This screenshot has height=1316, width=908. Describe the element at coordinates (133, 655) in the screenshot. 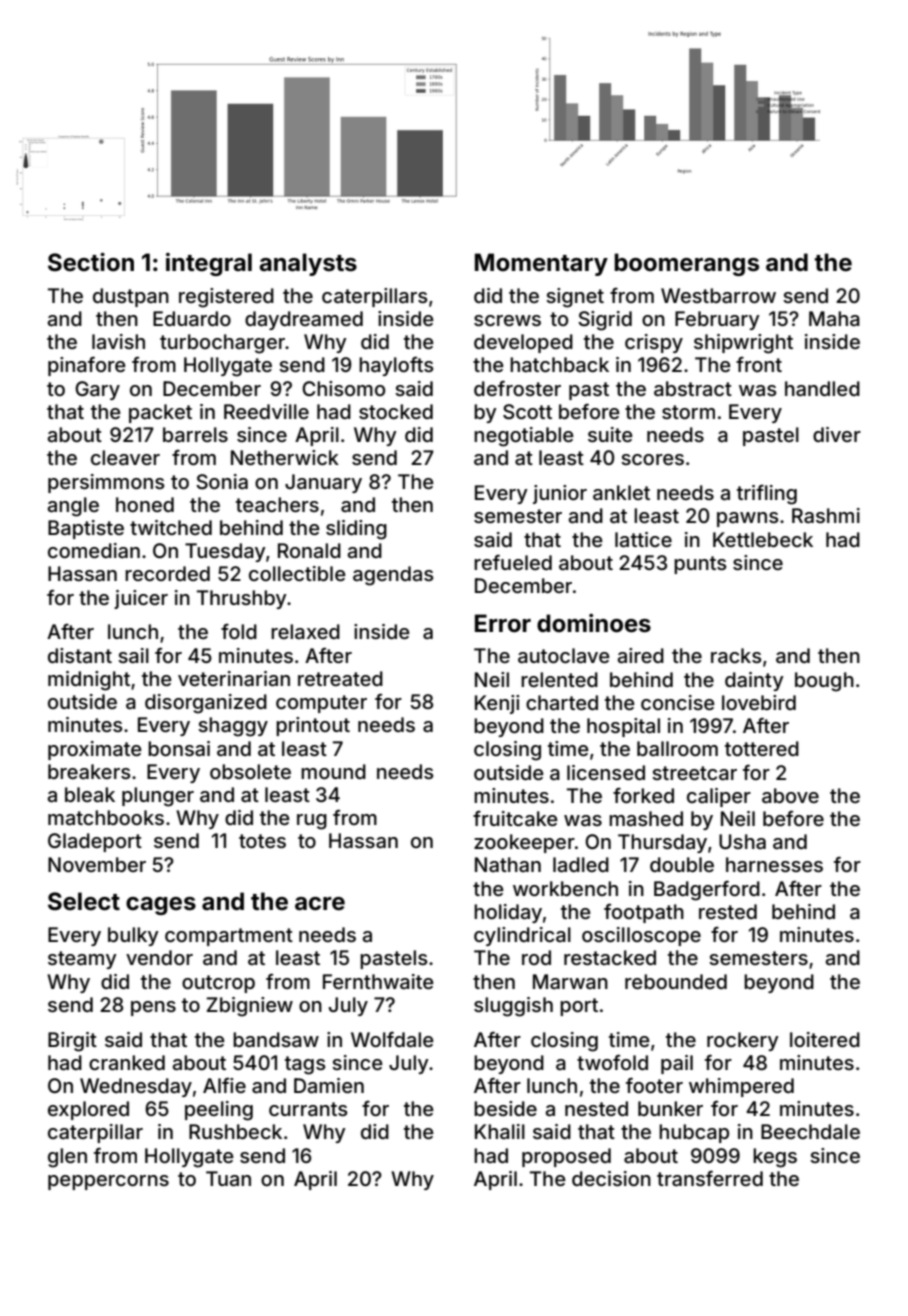

I see `sail` at that location.
